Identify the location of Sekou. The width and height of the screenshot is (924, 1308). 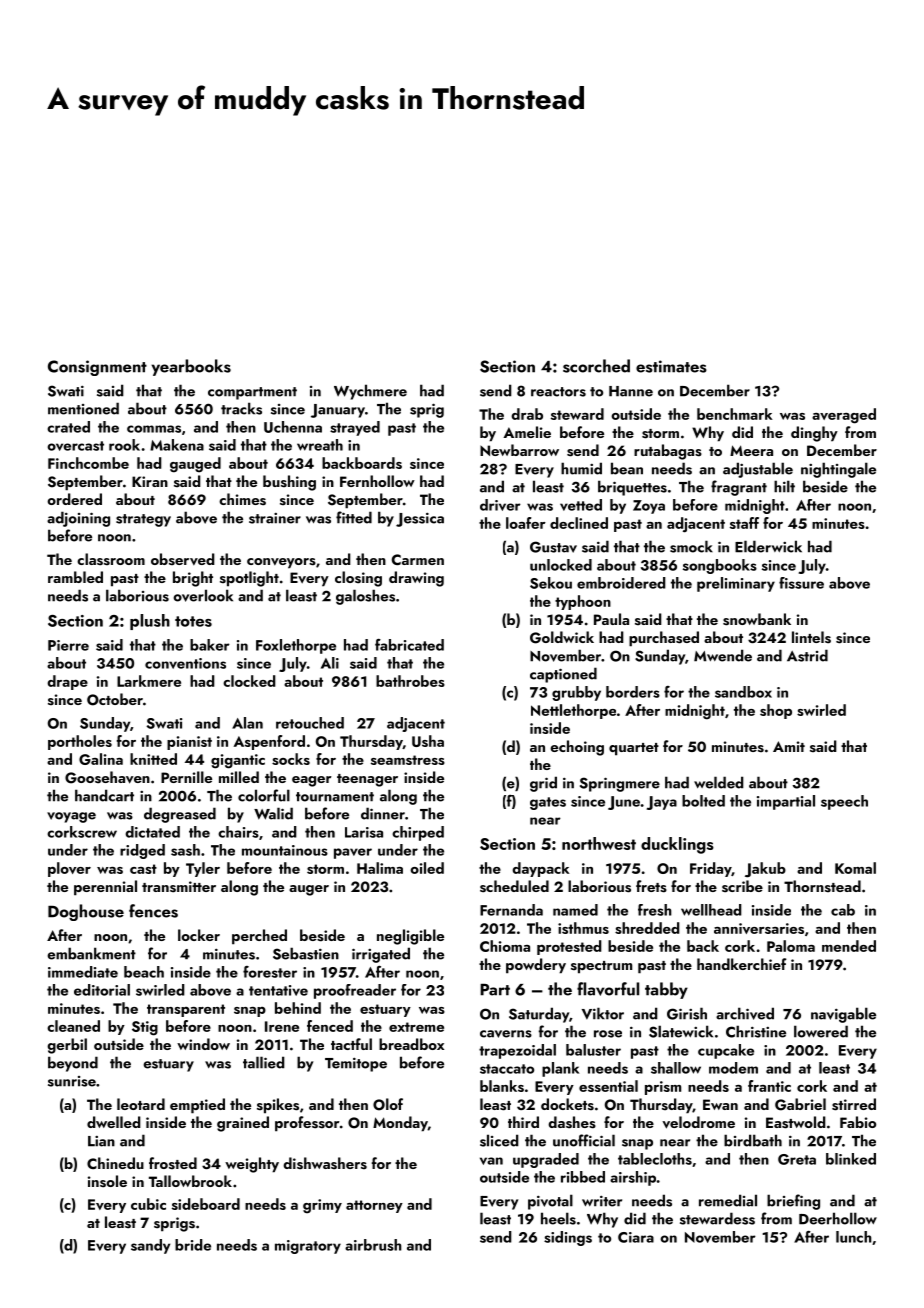
(551, 583).
